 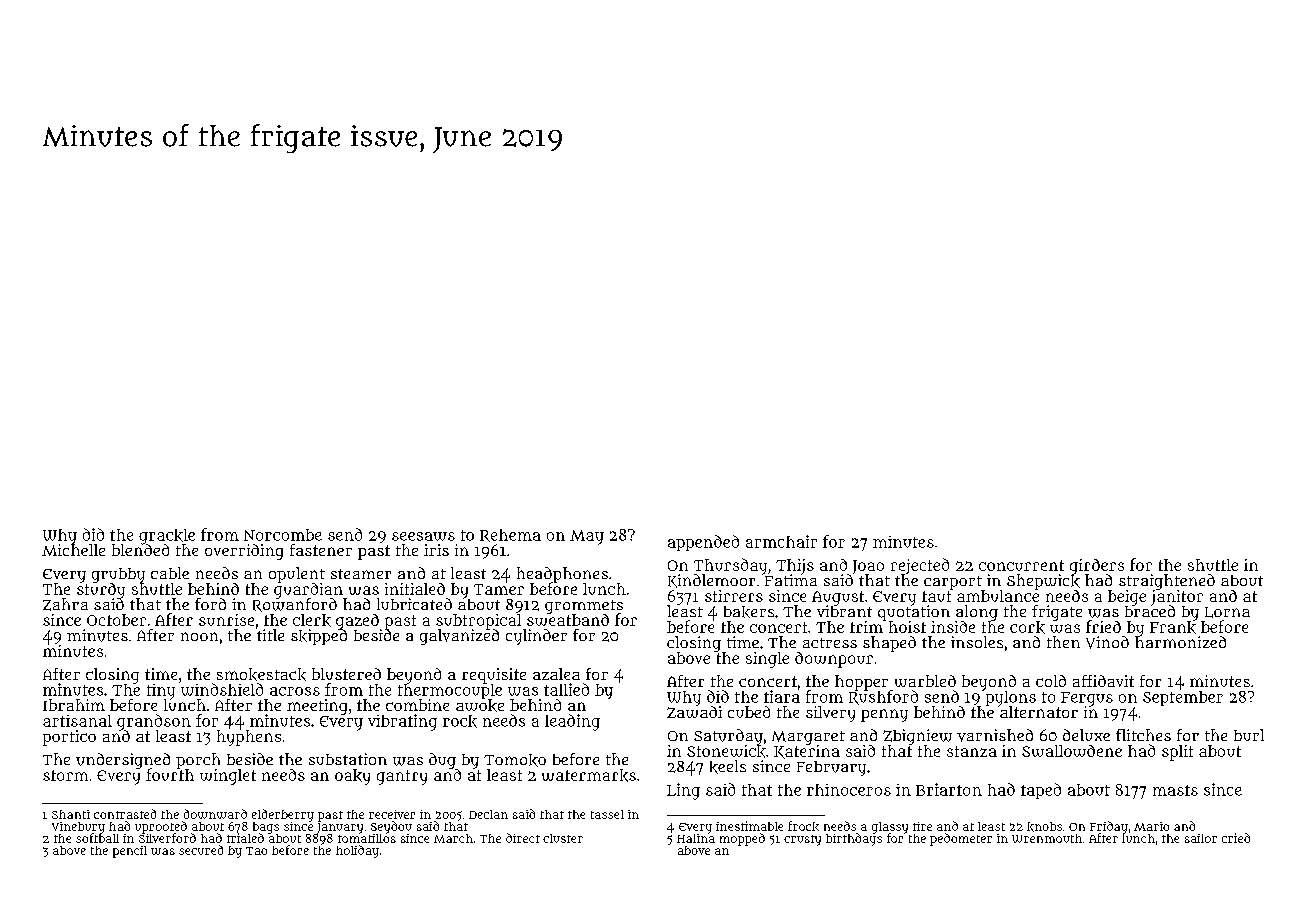 I want to click on inside, so click(x=953, y=627).
